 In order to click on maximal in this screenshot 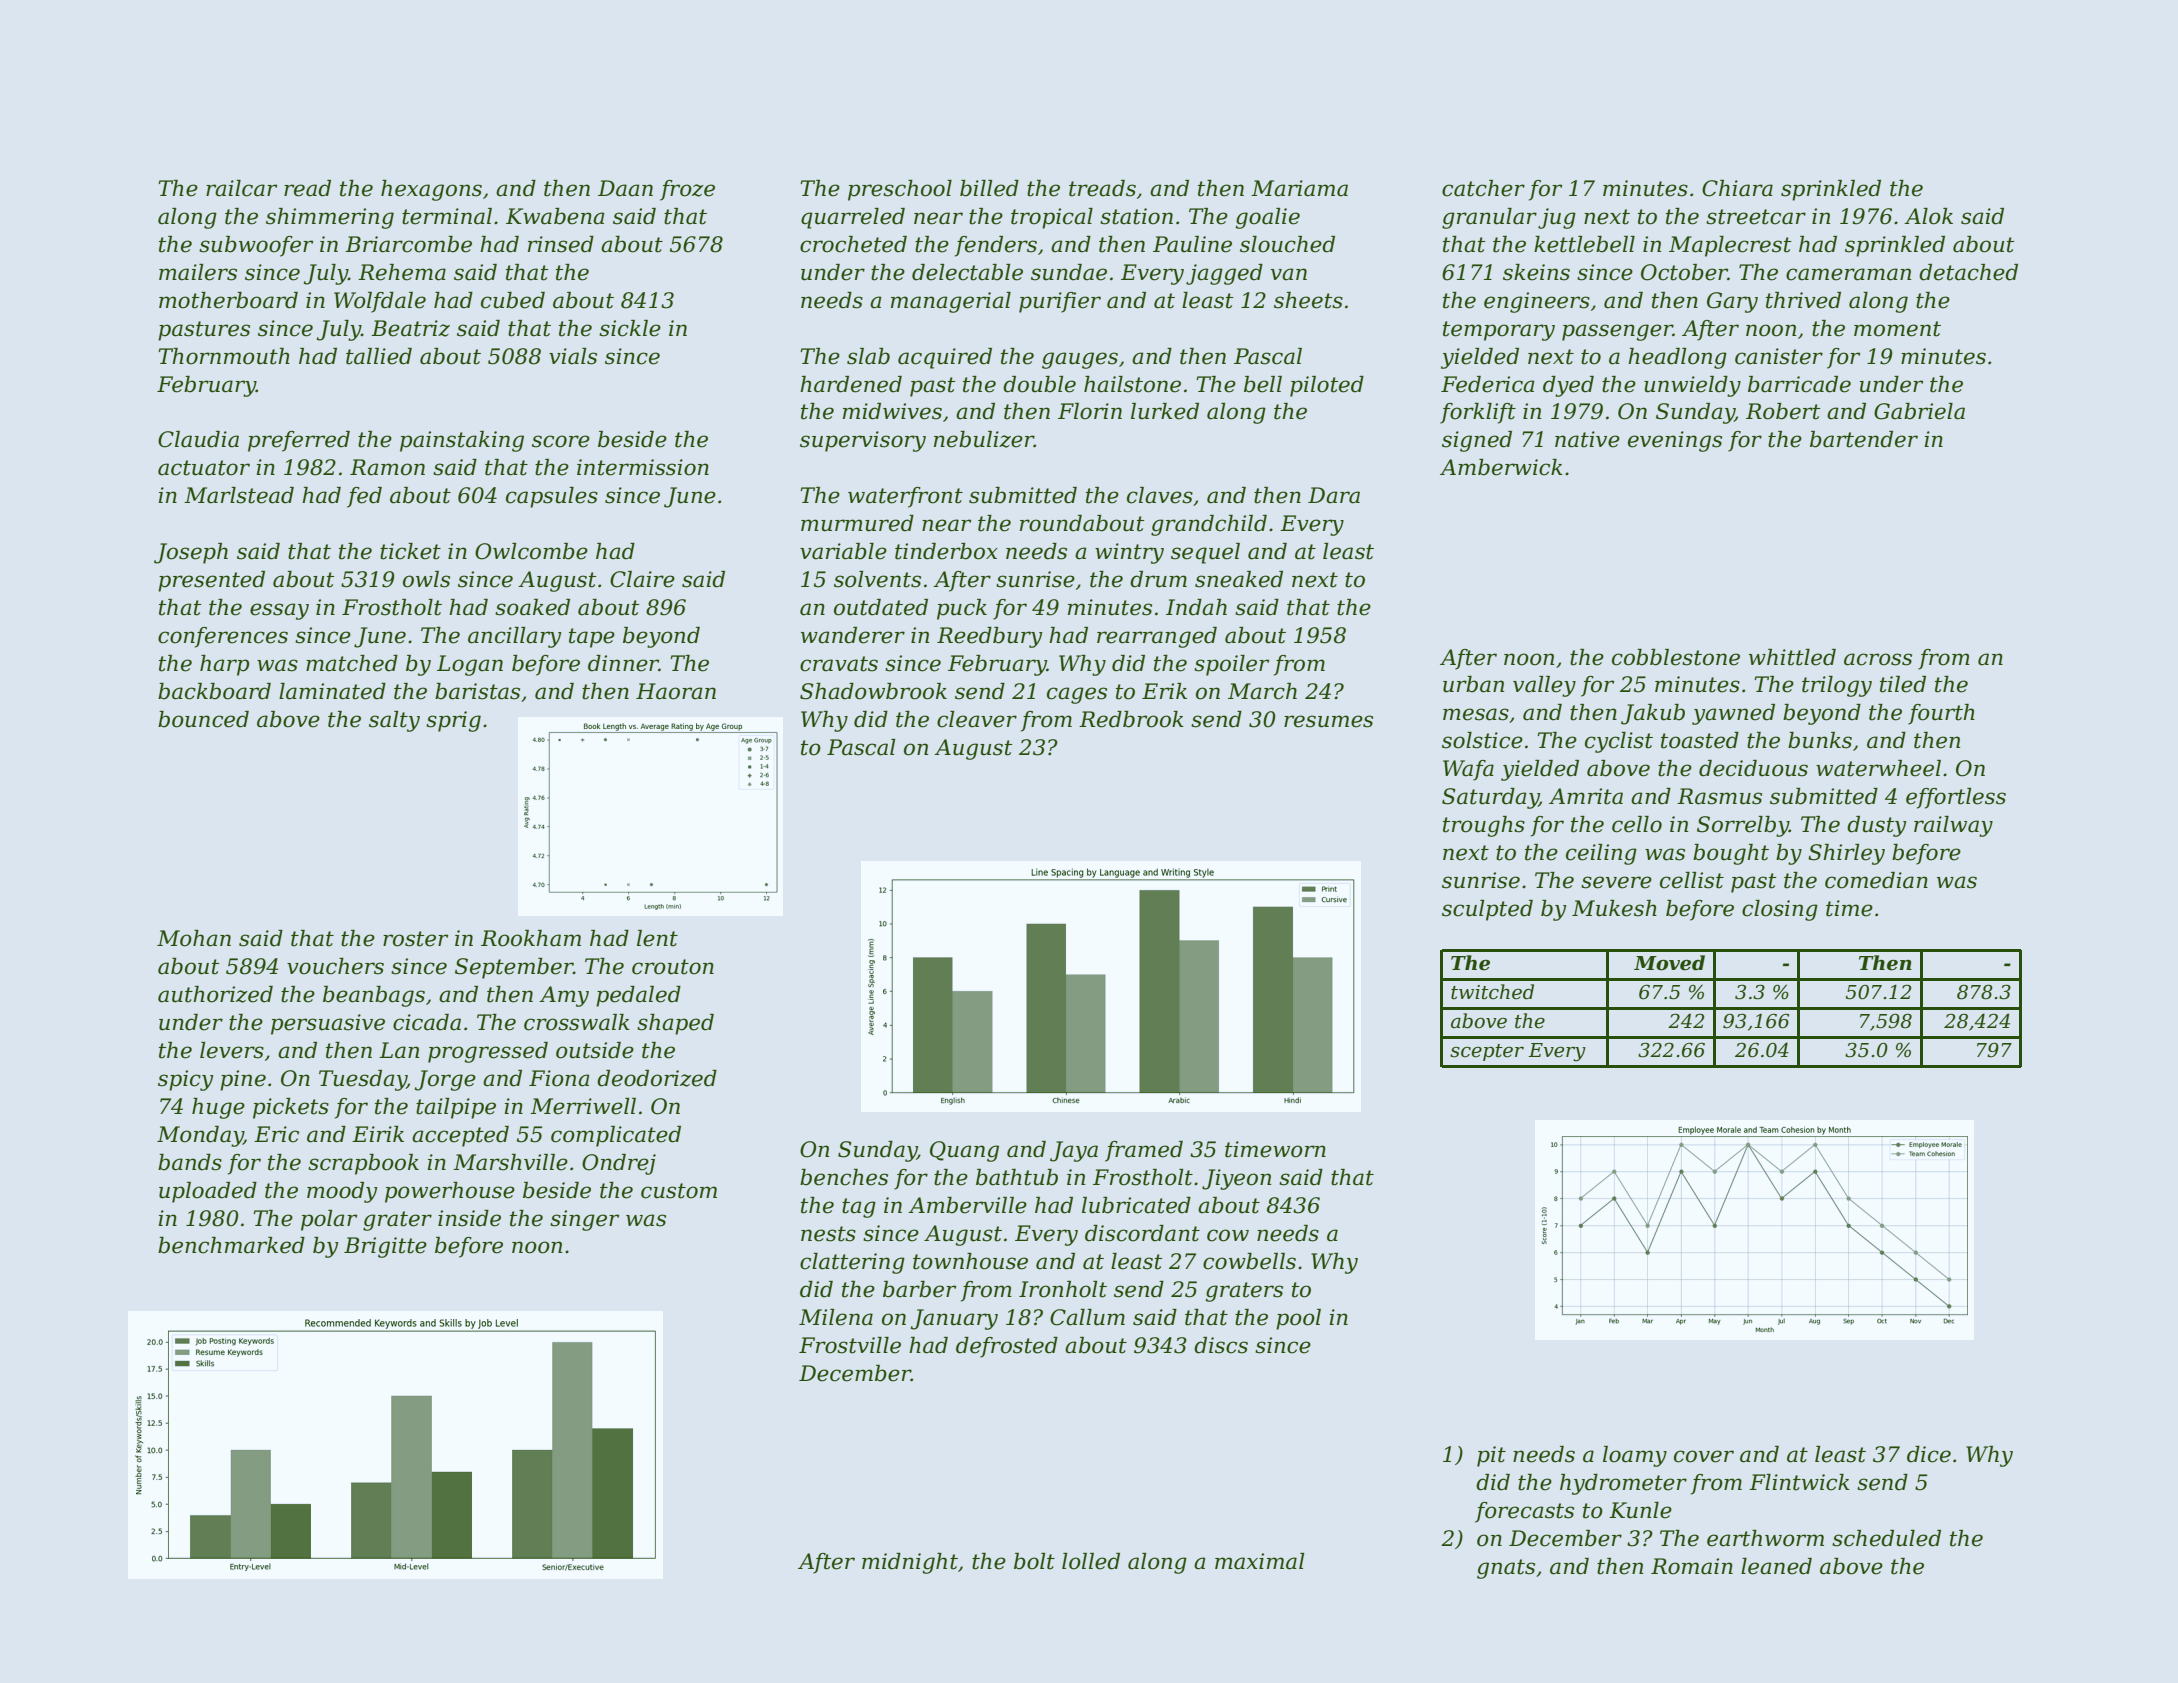, I will do `click(1259, 1561)`.
